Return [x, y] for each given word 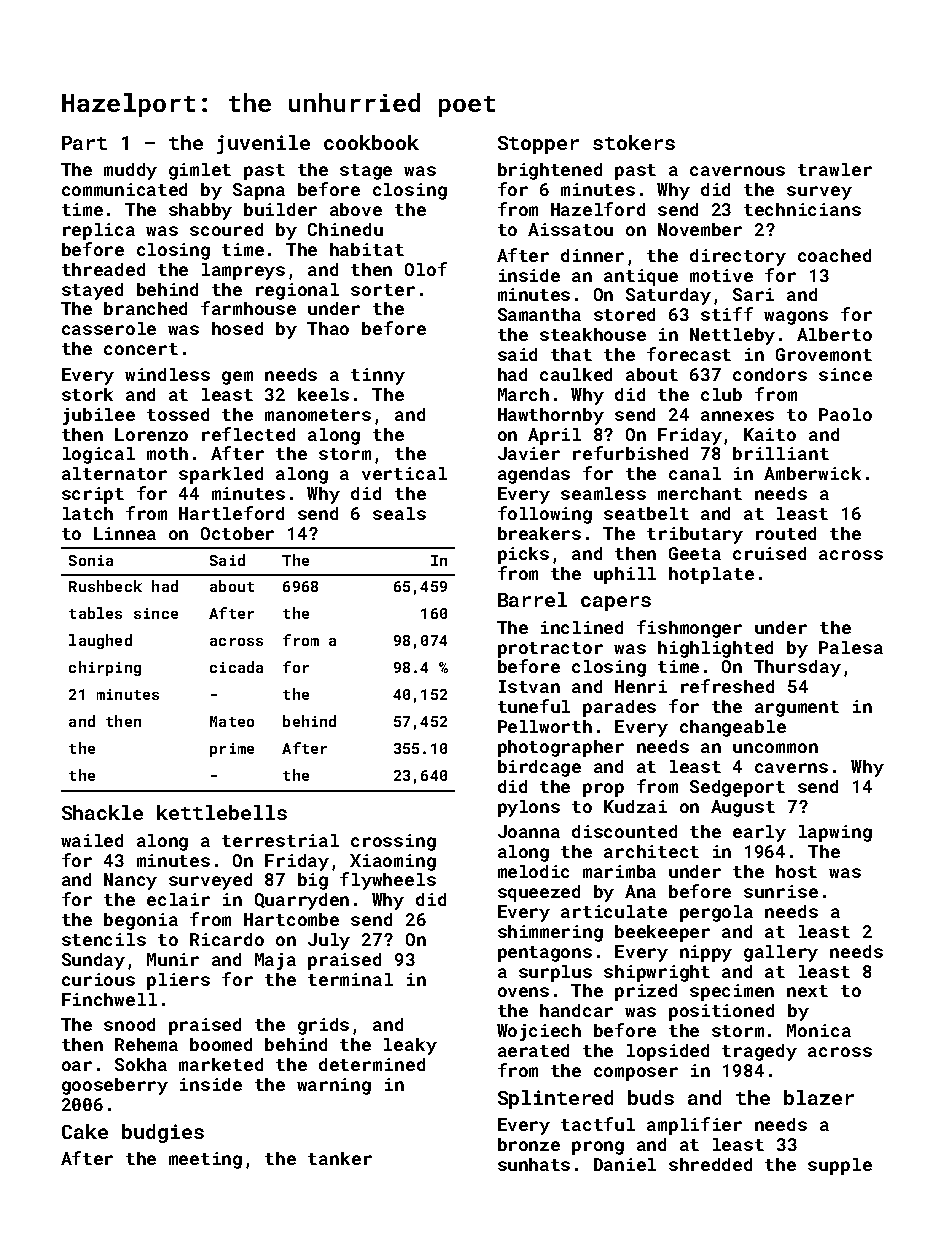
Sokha [141, 1064]
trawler [835, 169]
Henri [641, 686]
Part [84, 143]
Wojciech [539, 1032]
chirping [105, 668]
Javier [529, 453]
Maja [275, 961]
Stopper [538, 145]
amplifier [694, 1126]
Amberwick [812, 473]
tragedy [759, 1052]
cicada [236, 667]
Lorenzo [151, 434]
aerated [533, 1050]
